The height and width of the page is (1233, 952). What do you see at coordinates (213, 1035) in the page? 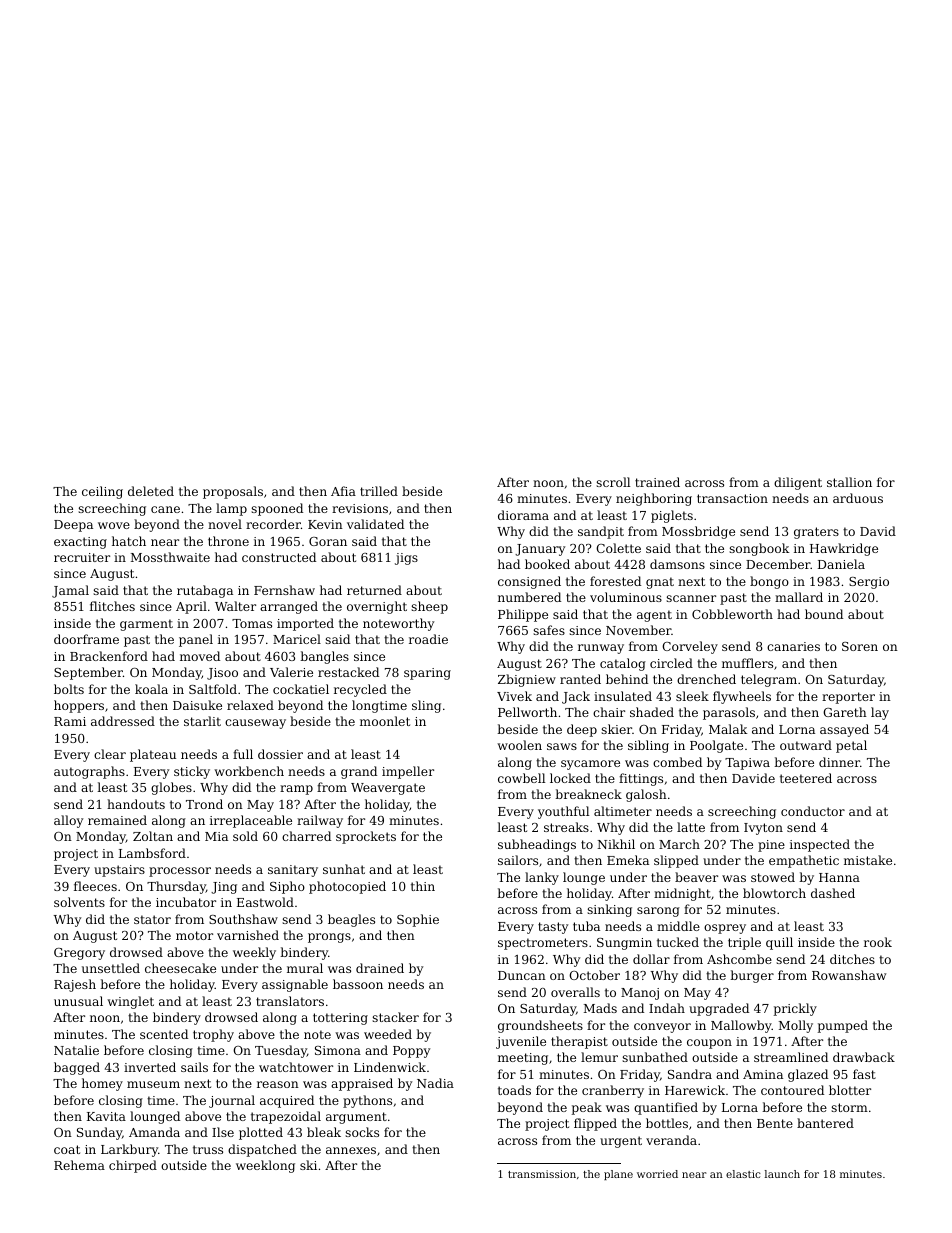
I see `trophy` at bounding box center [213, 1035].
